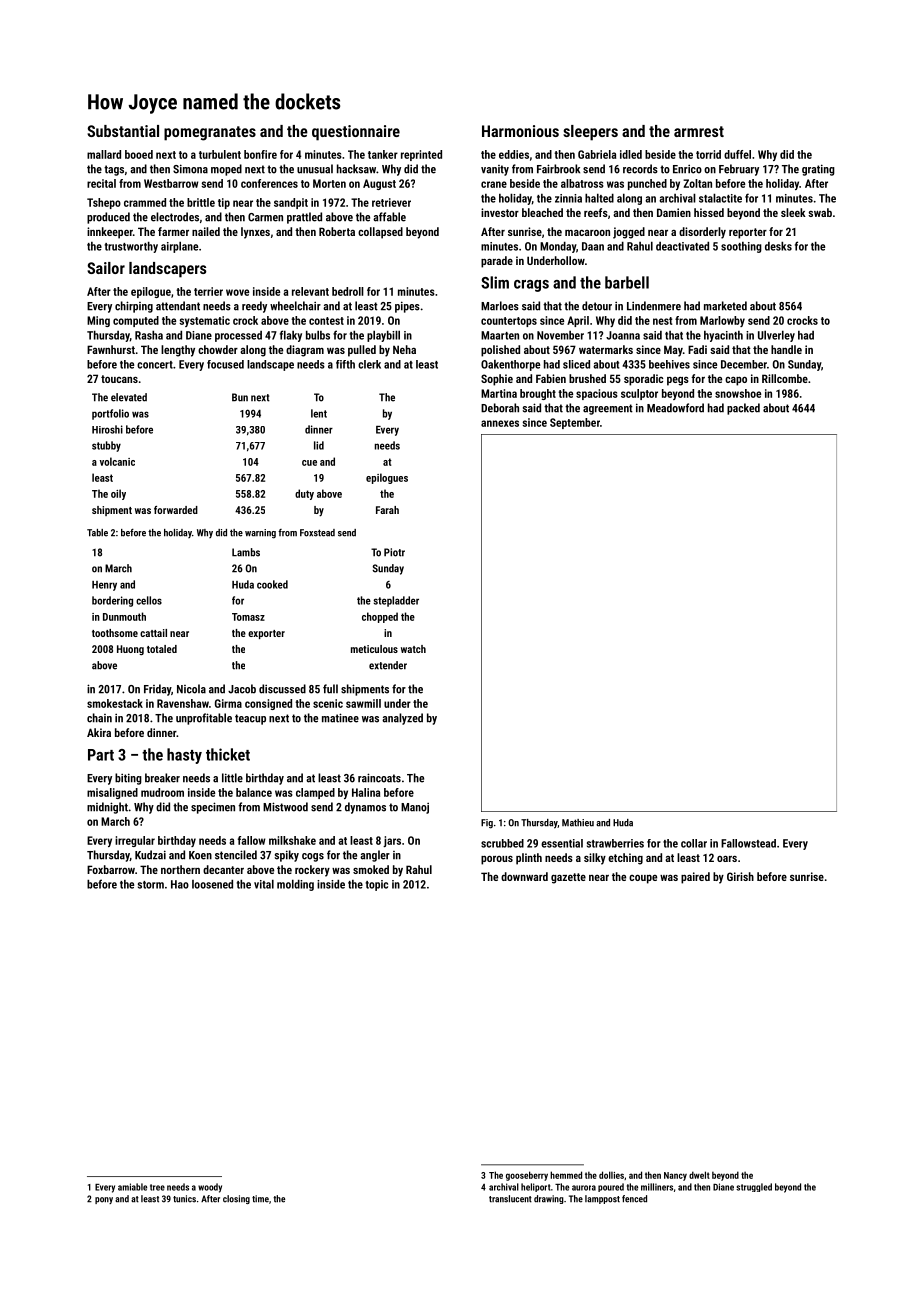 The width and height of the screenshot is (924, 1308). What do you see at coordinates (132, 1187) in the screenshot?
I see `amiable` at bounding box center [132, 1187].
